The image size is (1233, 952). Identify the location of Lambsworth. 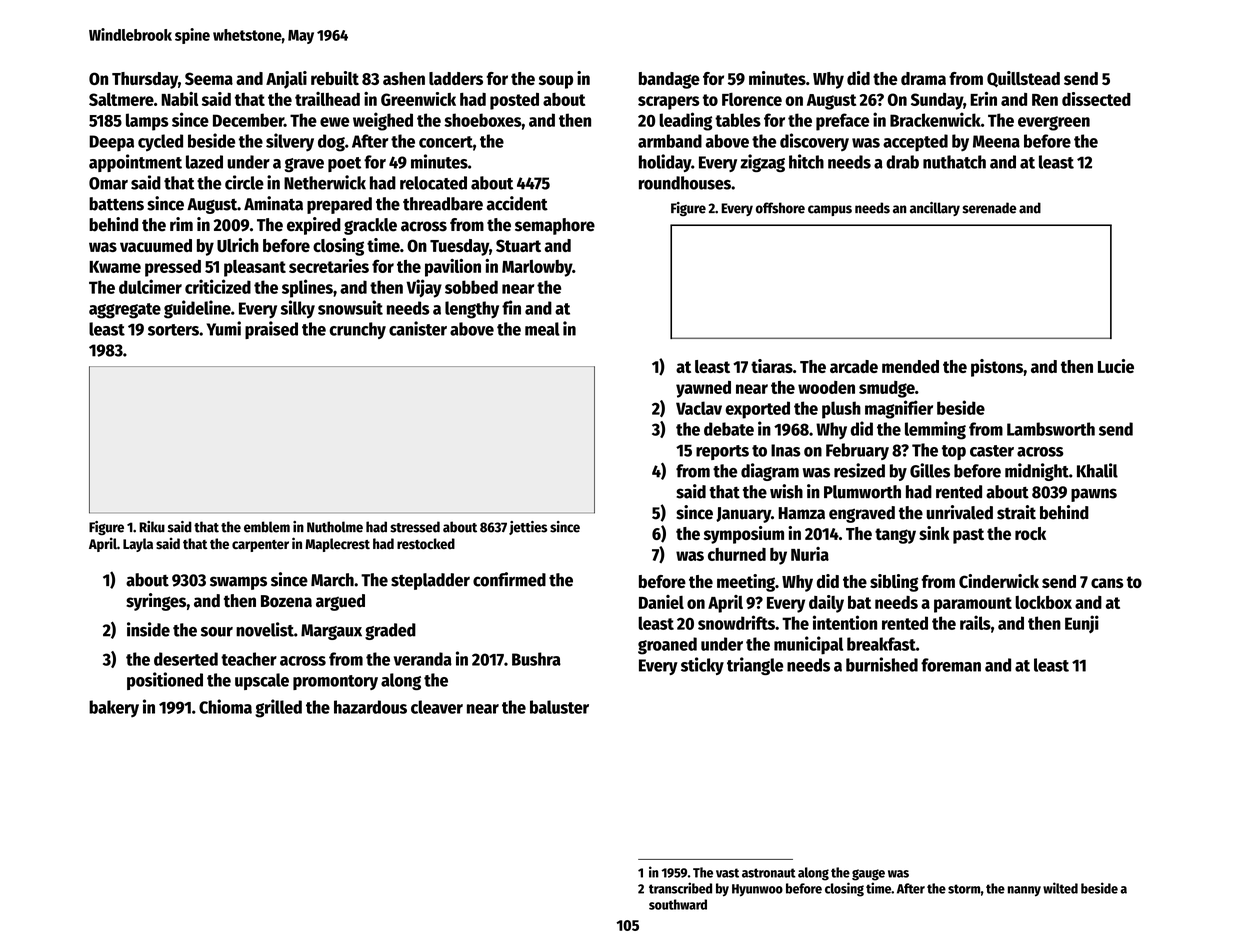
(1051, 429).
